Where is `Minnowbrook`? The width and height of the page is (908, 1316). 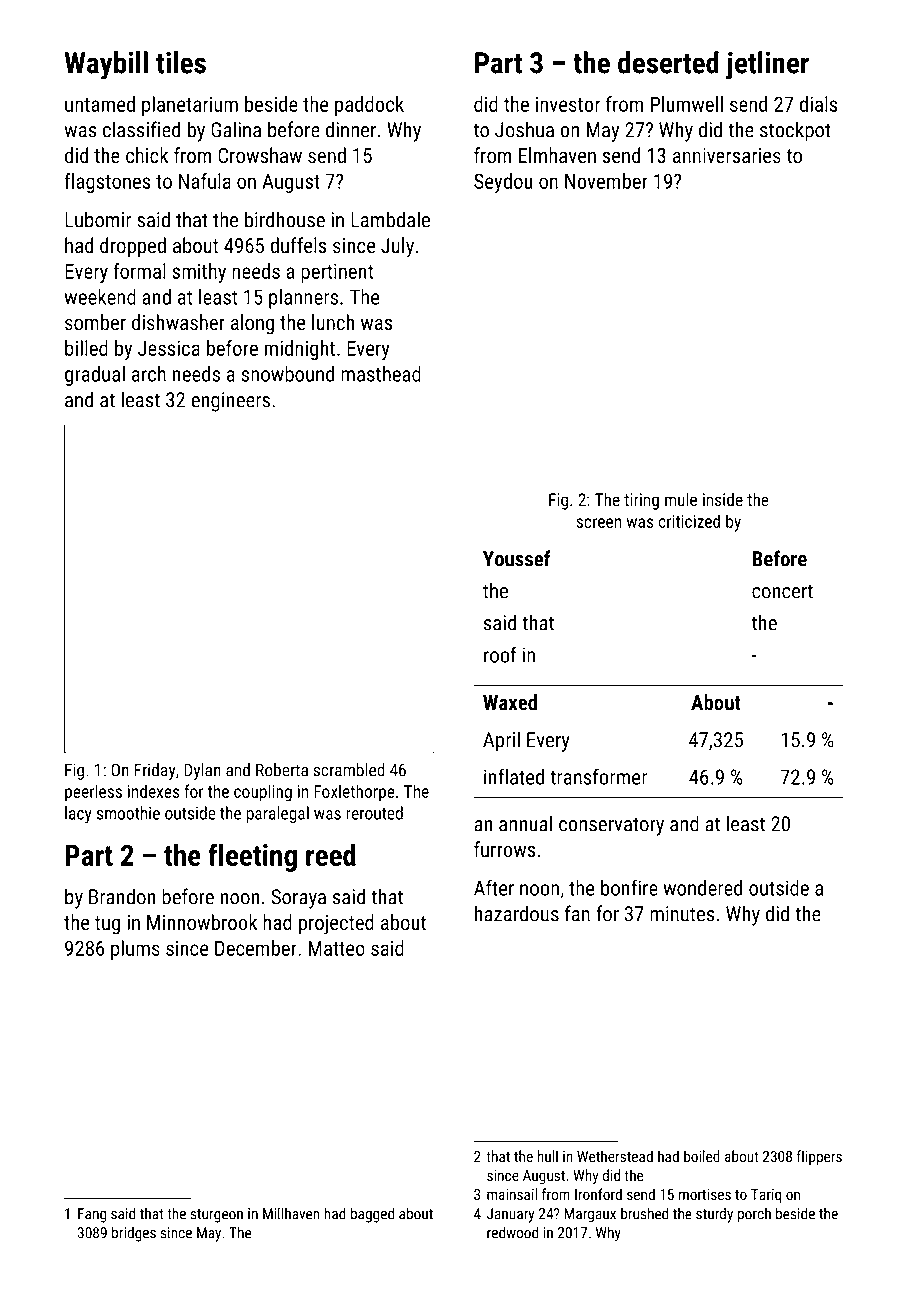 Minnowbrook is located at coordinates (202, 922).
